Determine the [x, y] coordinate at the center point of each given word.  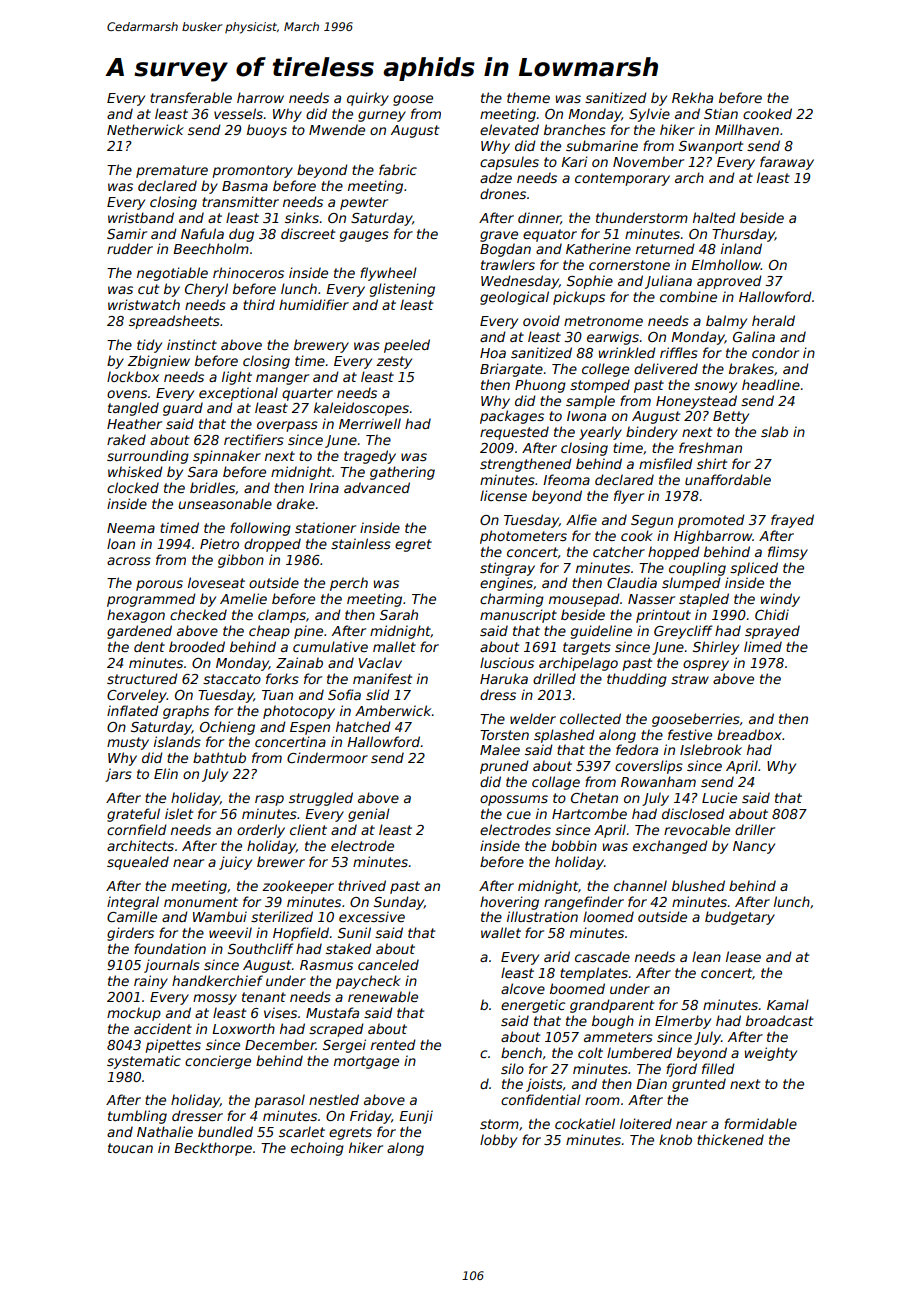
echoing [317, 1149]
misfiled [666, 463]
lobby [498, 1141]
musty [128, 743]
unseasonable [225, 503]
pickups [579, 298]
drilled [554, 678]
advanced [377, 487]
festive [690, 734]
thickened [730, 1139]
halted [714, 217]
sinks [302, 217]
